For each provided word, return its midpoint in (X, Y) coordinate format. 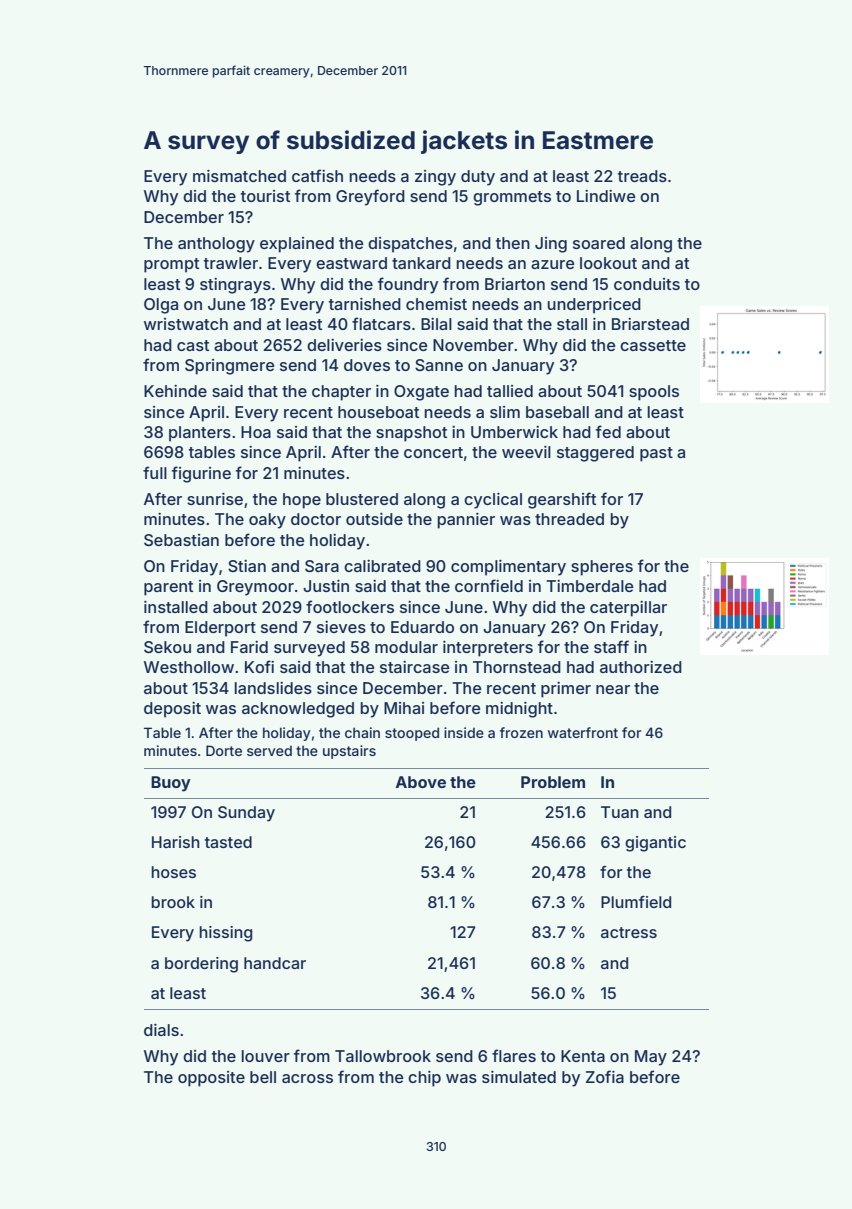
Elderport (220, 629)
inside (464, 732)
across (307, 1078)
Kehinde (175, 391)
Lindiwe (606, 196)
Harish (176, 842)
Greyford (370, 197)
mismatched (239, 176)
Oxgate (421, 393)
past (656, 454)
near (613, 689)
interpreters (488, 649)
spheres (602, 568)
